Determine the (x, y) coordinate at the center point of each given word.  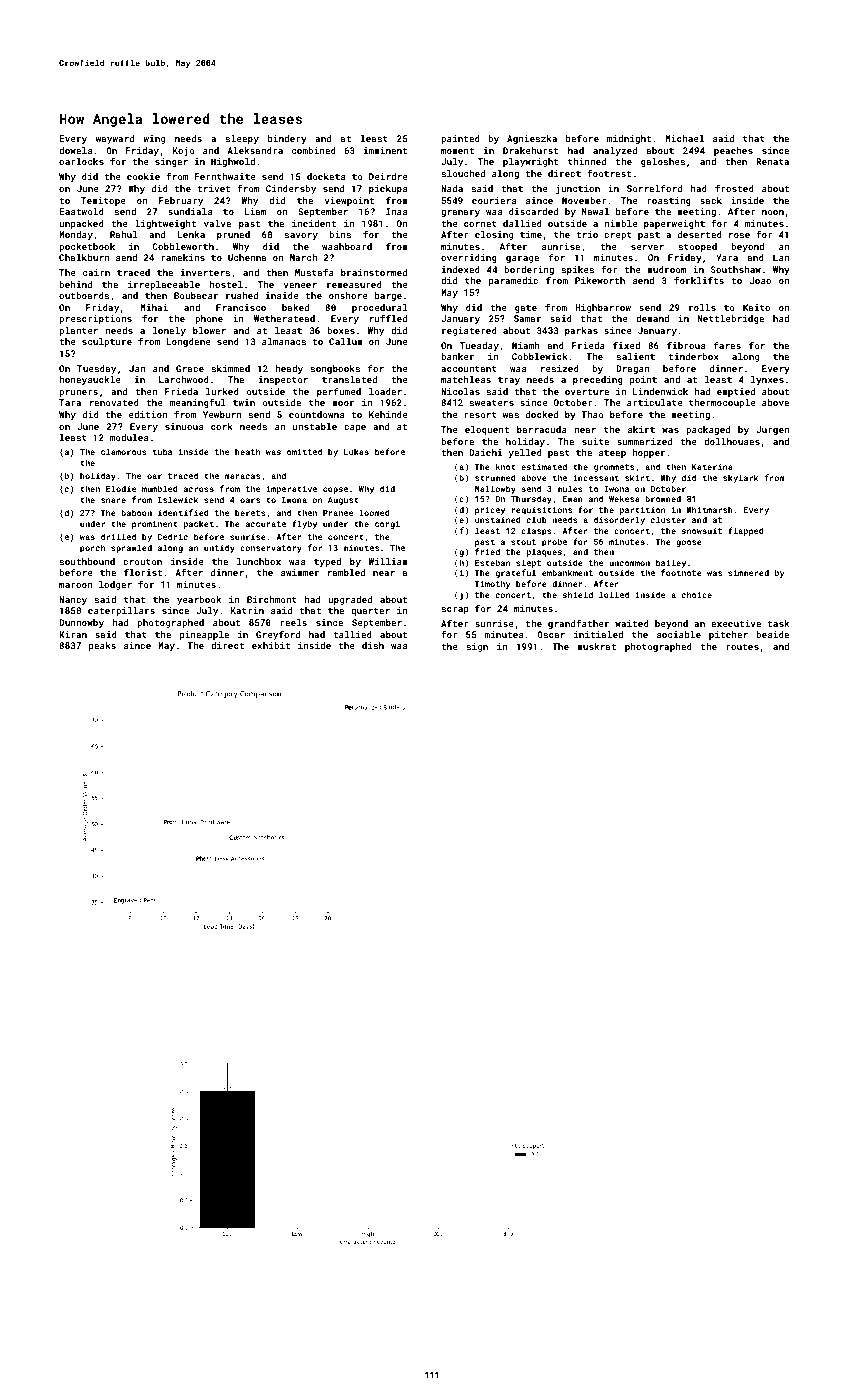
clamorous (124, 451)
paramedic (513, 281)
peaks (102, 646)
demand (652, 318)
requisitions (542, 510)
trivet (214, 188)
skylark (740, 478)
